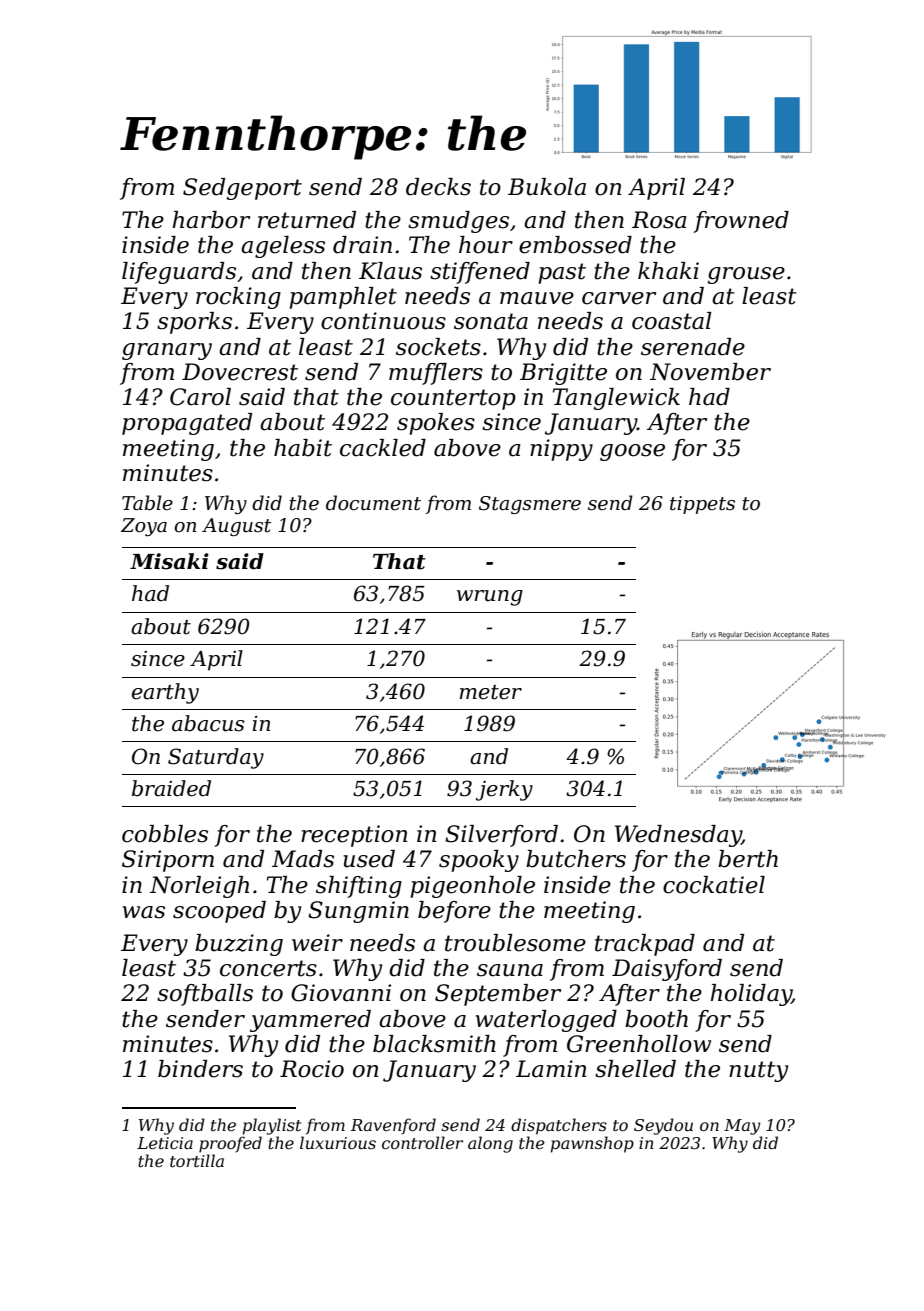 The width and height of the screenshot is (924, 1311). I want to click on berth, so click(748, 859).
